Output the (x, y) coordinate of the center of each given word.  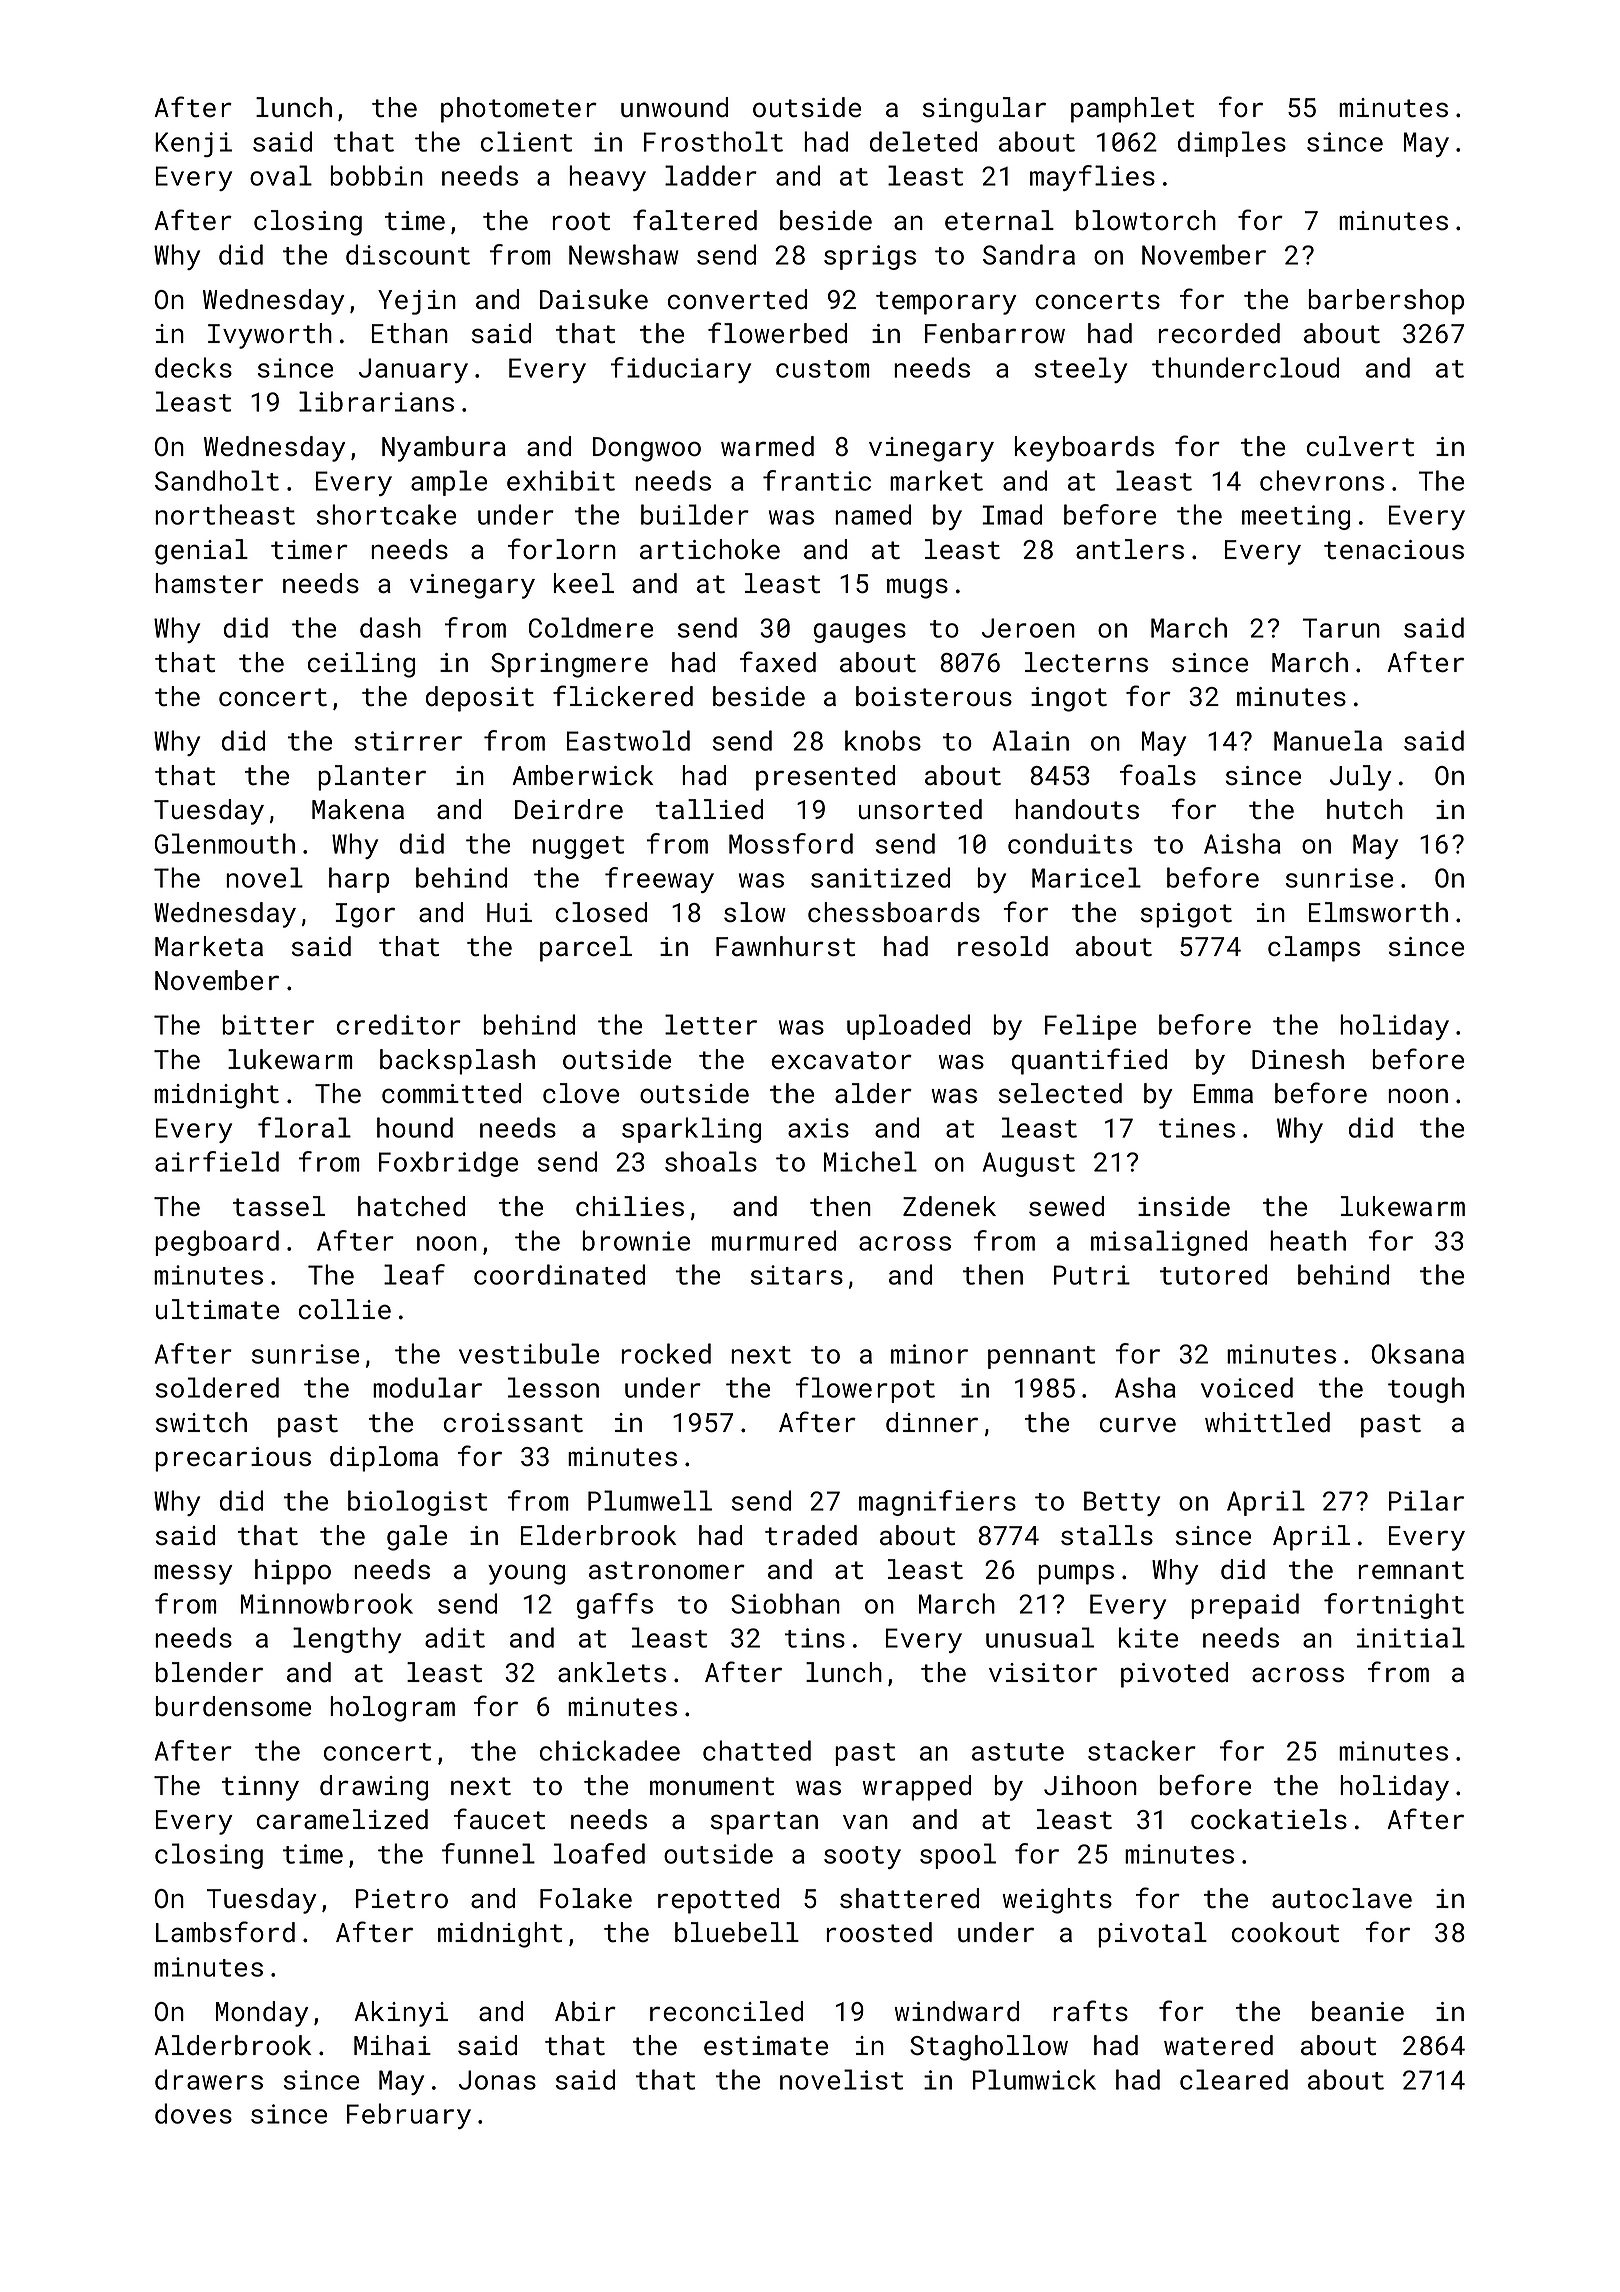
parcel (586, 949)
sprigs (870, 257)
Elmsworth (1378, 912)
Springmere (569, 665)
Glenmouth (225, 843)
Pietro (402, 1899)
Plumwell (650, 1500)
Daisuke (594, 299)
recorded (1219, 333)
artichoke (710, 549)
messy (193, 1574)
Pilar (1426, 1500)
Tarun (1341, 628)
